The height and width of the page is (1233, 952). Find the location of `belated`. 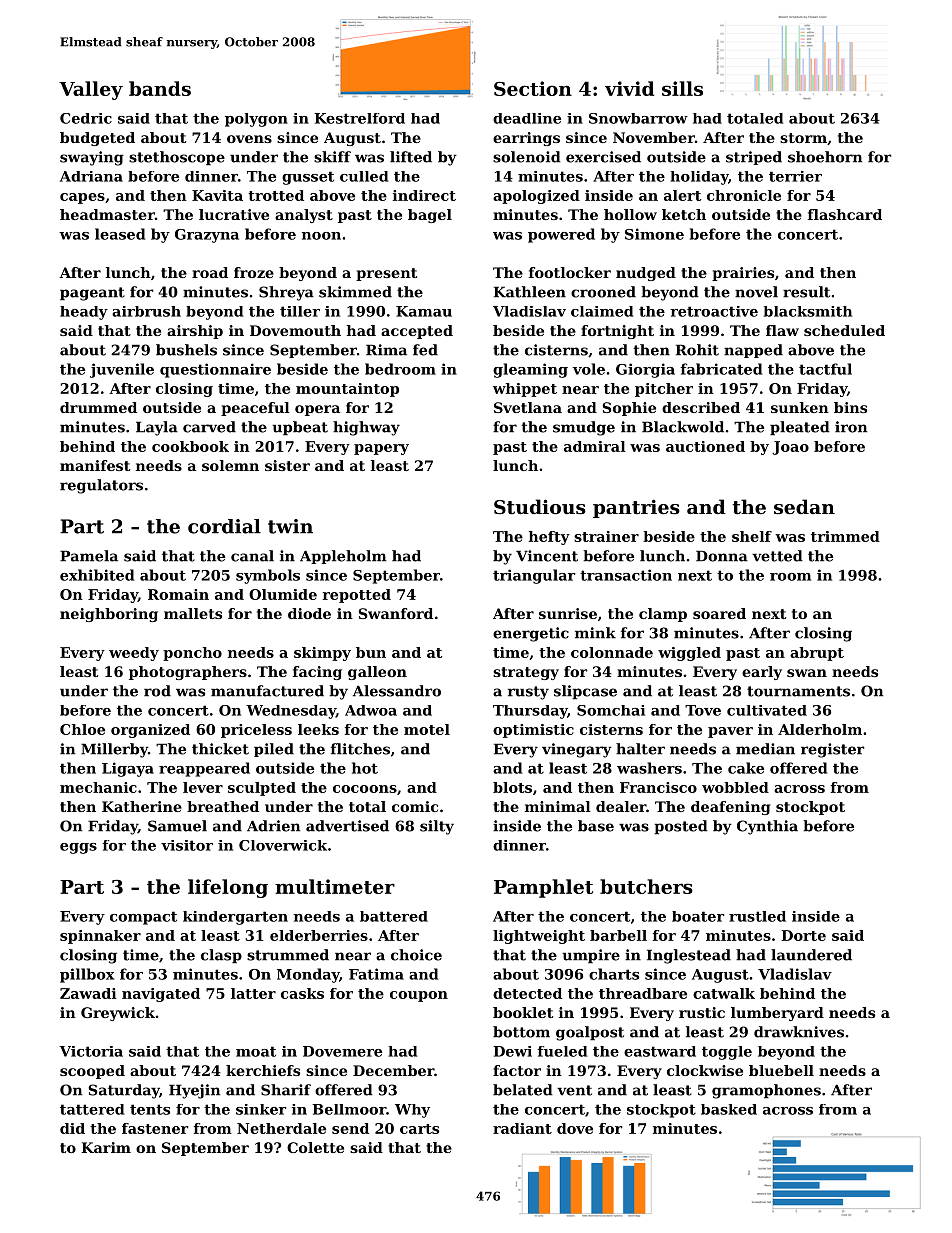

belated is located at coordinates (523, 1090).
